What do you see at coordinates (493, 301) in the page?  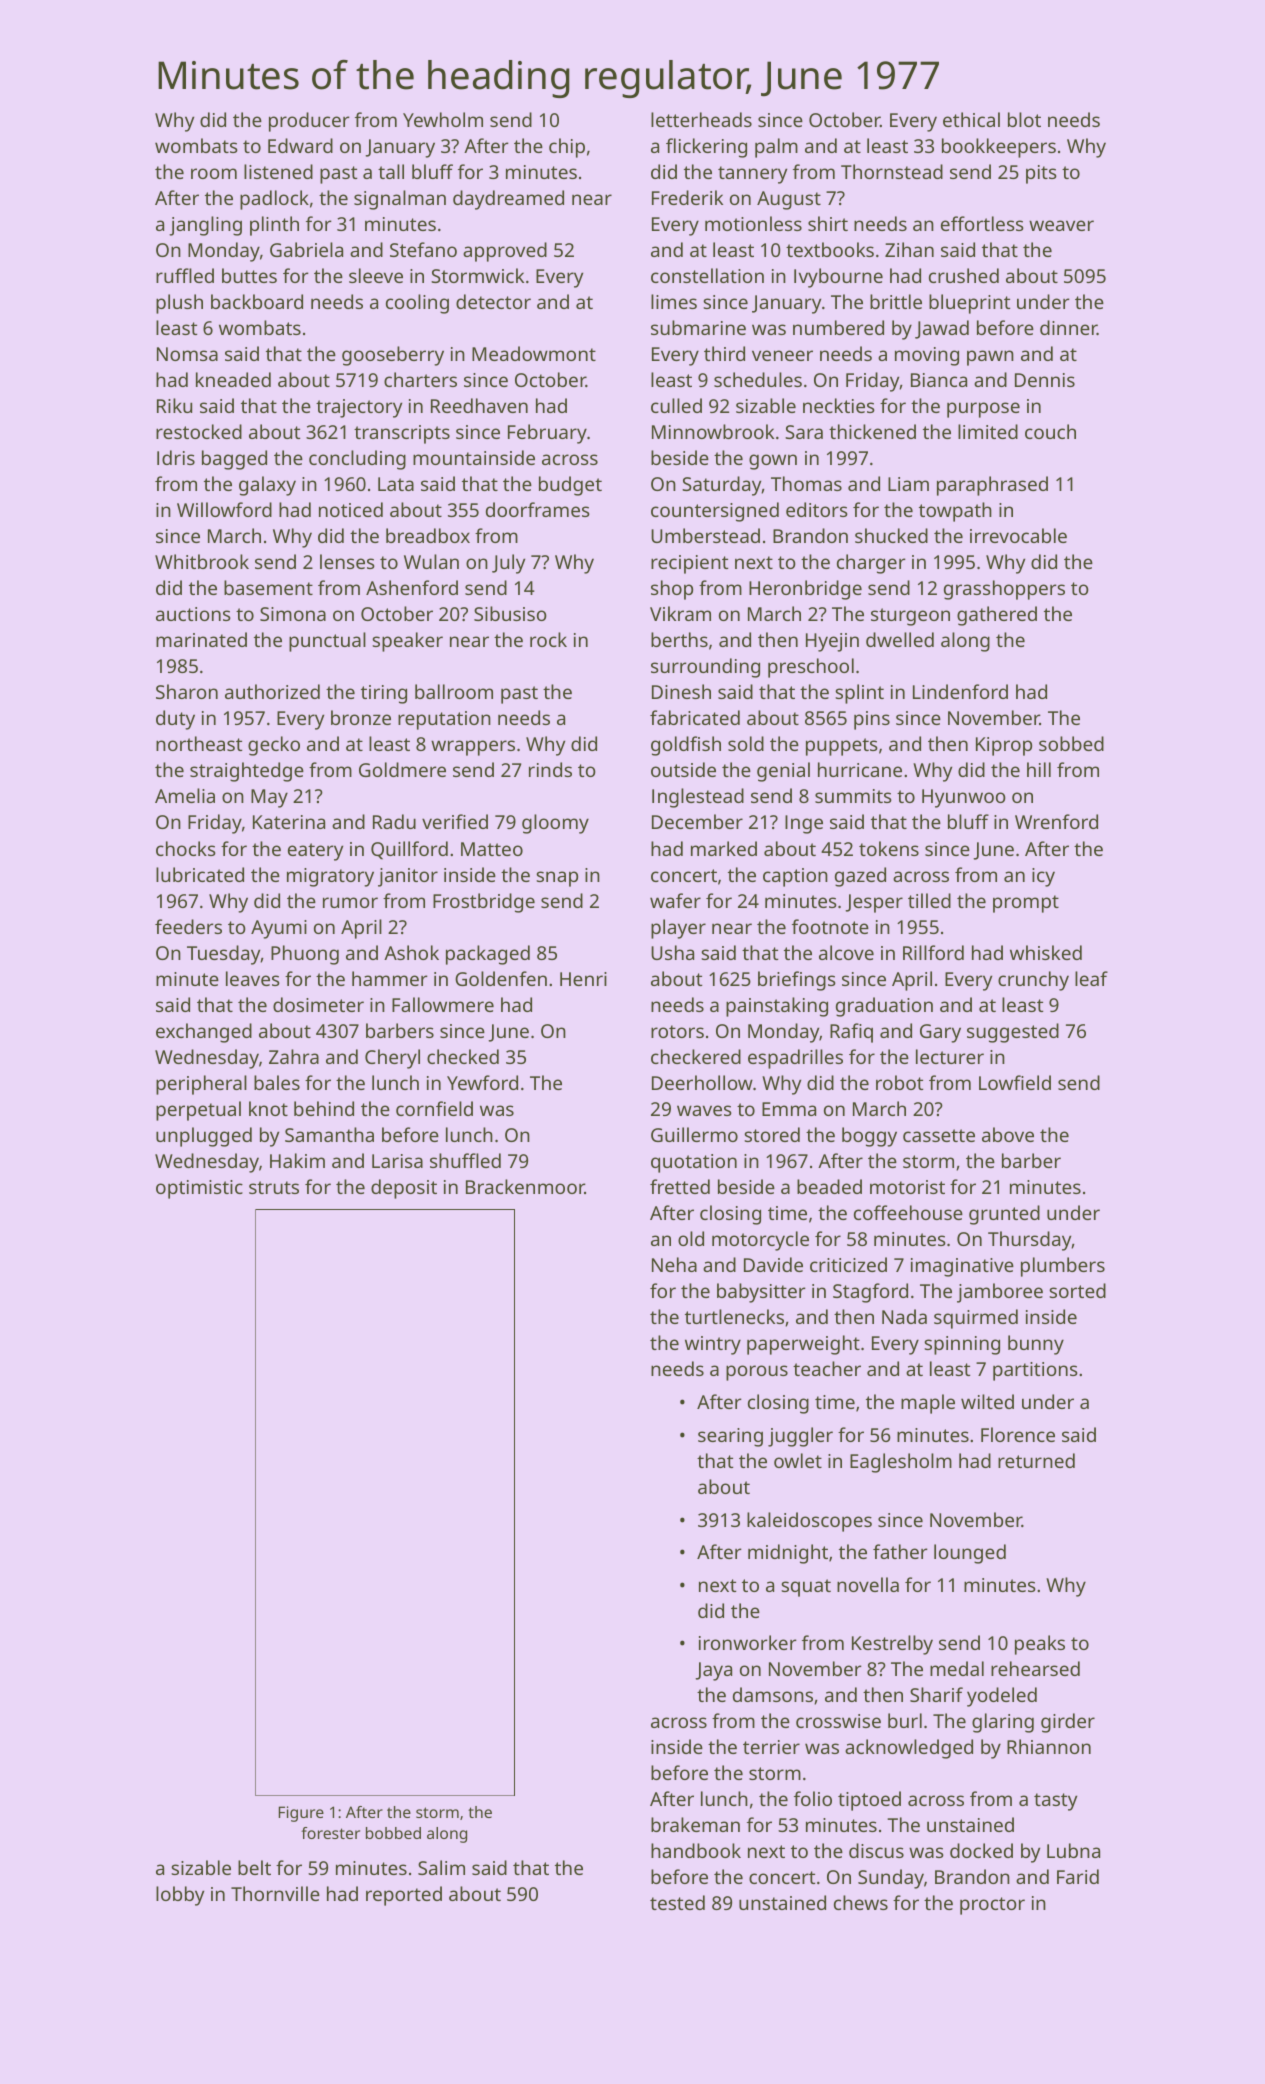 I see `detector` at bounding box center [493, 301].
